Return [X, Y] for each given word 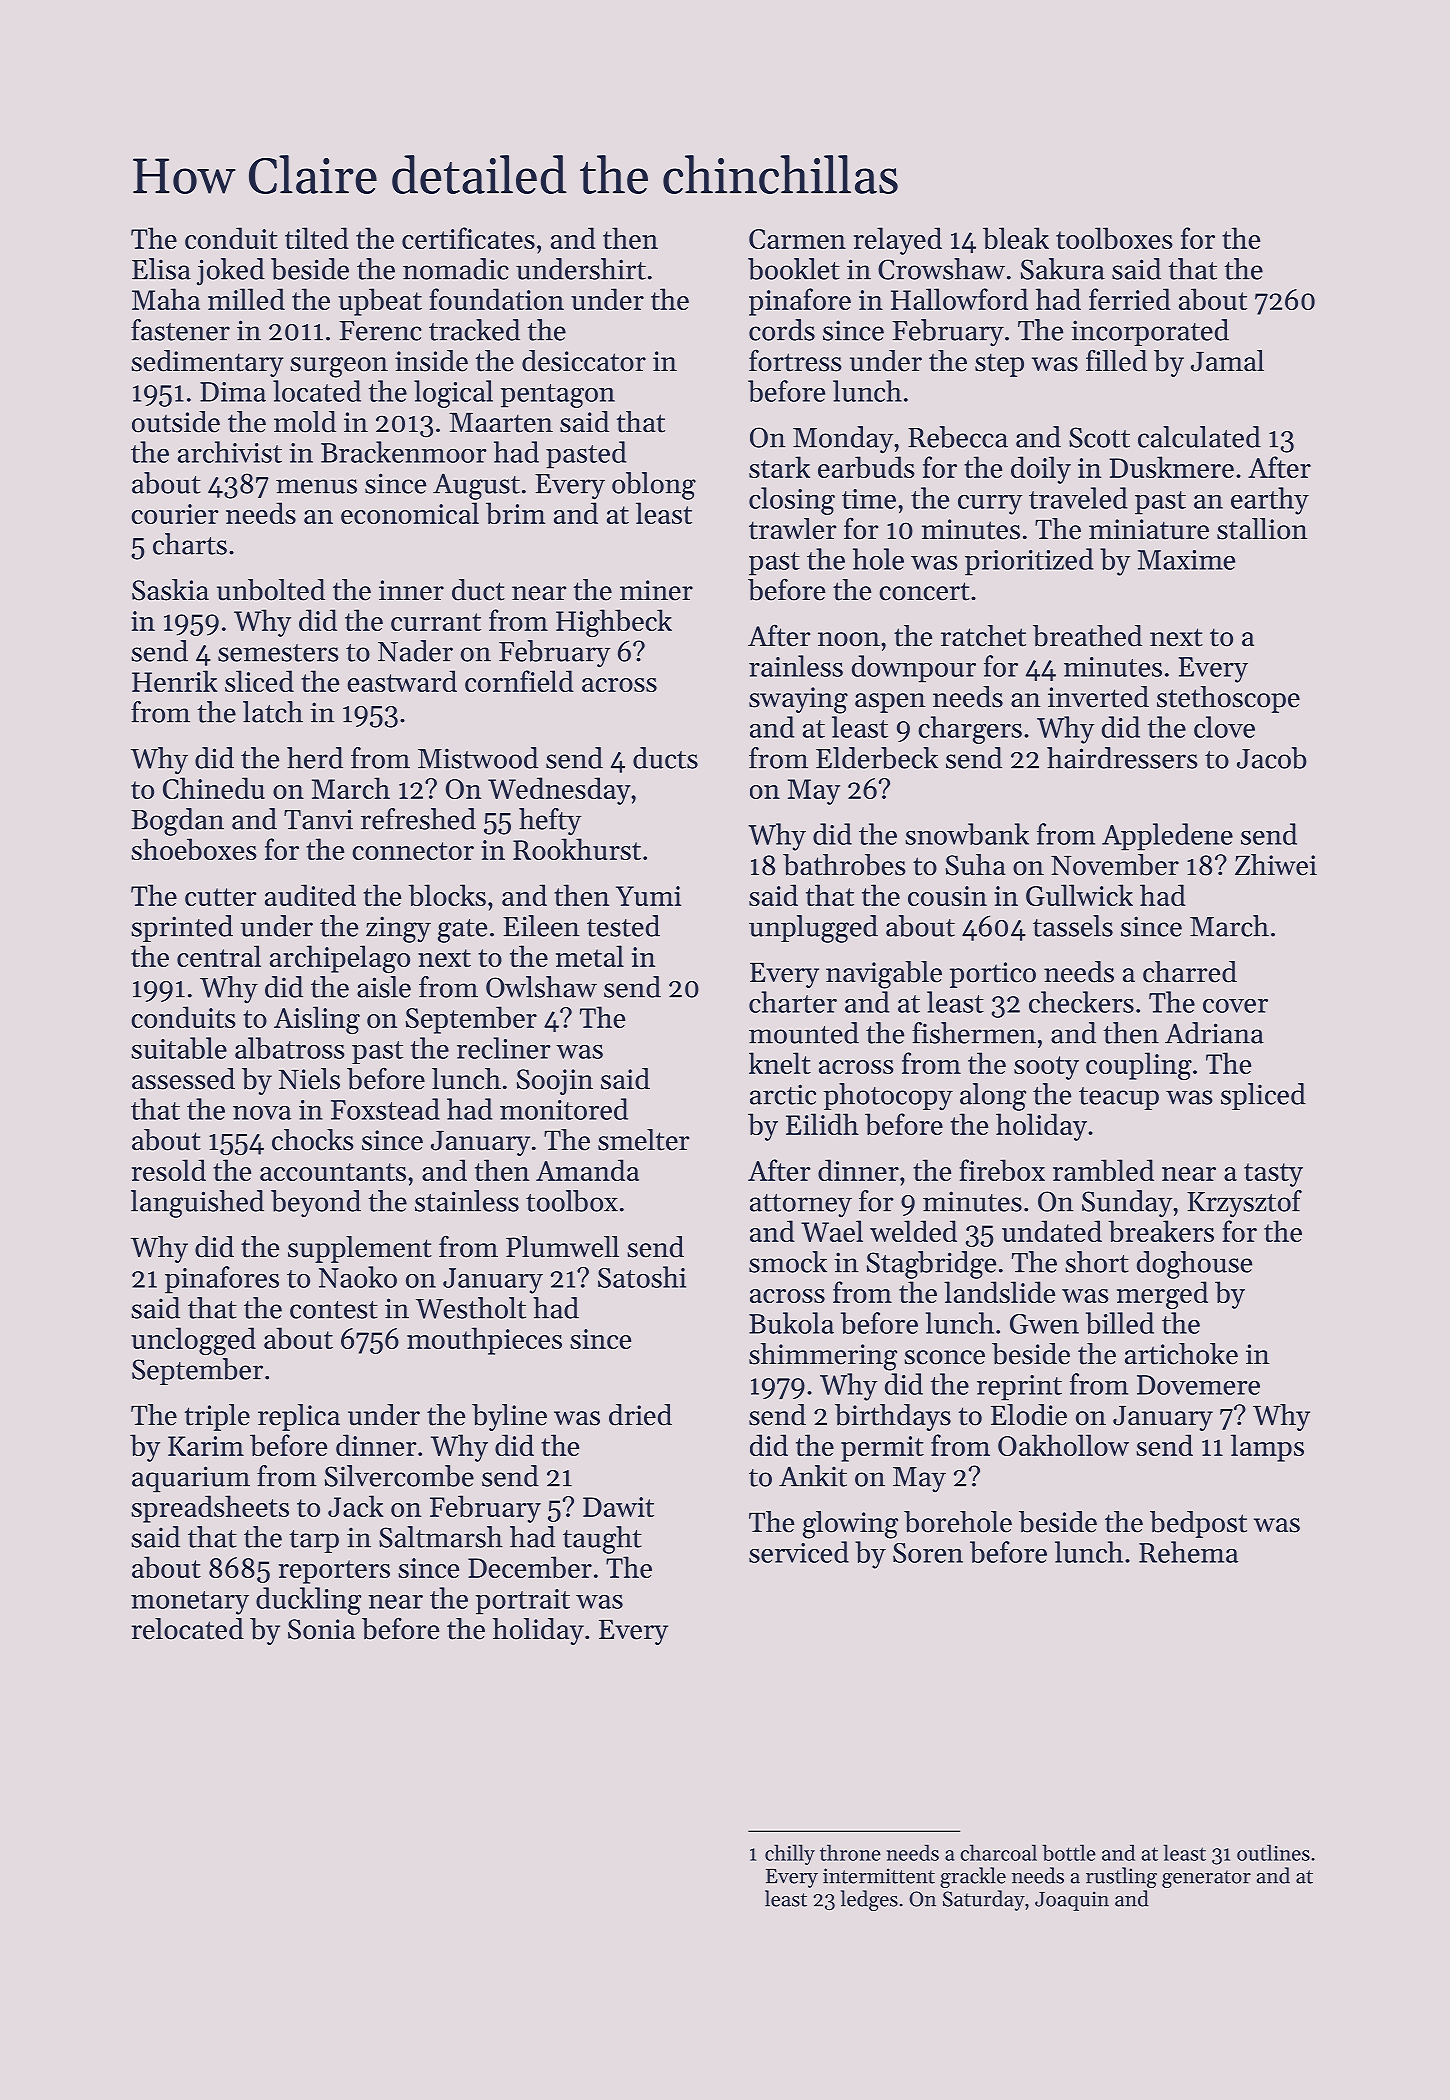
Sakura [1063, 269]
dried [640, 1415]
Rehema [1188, 1552]
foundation [497, 299]
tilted [317, 238]
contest [334, 1310]
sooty [1046, 1068]
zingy [398, 929]
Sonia [321, 1629]
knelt [780, 1063]
